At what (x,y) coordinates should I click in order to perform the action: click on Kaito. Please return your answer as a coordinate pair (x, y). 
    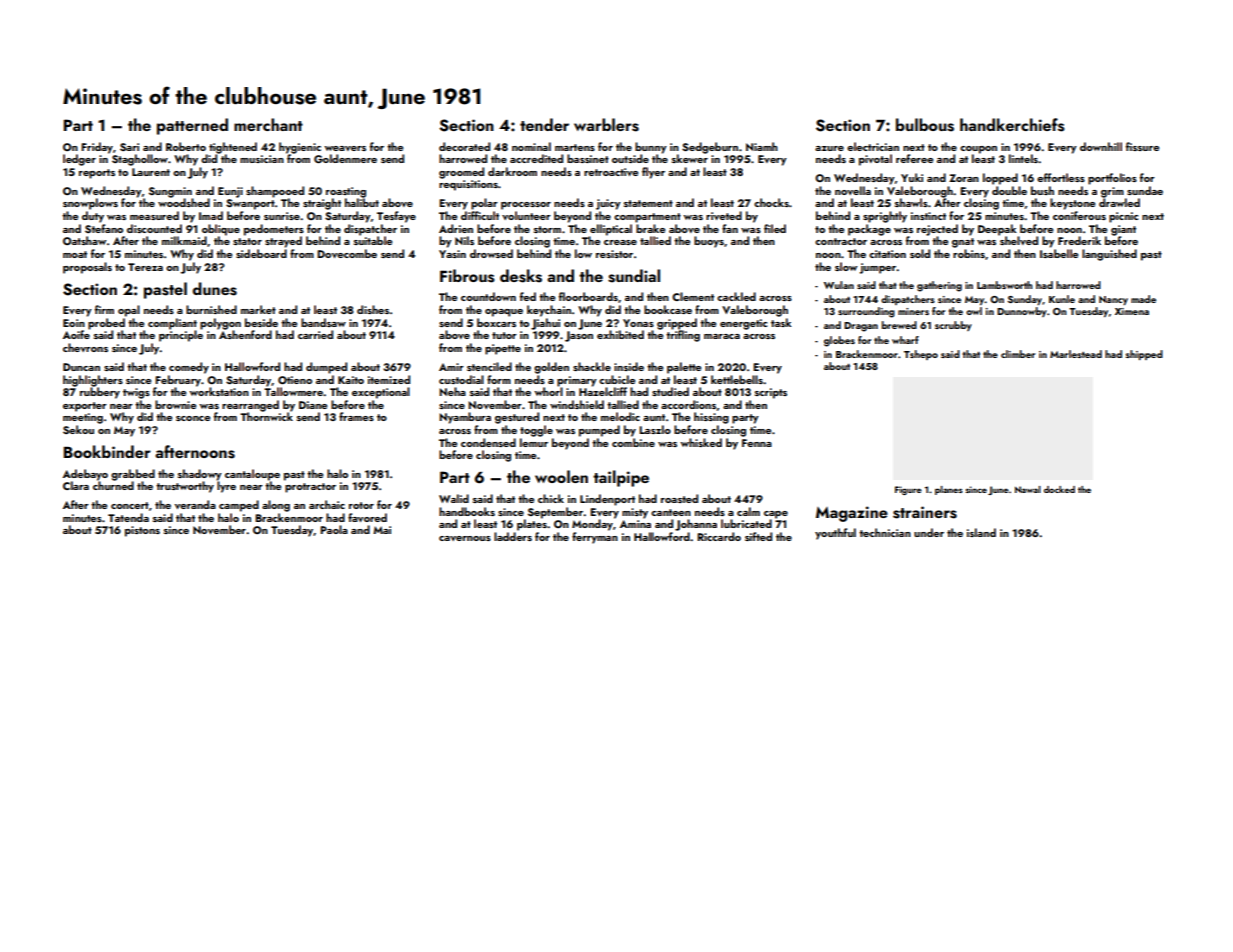
    Looking at the image, I should click on (351, 380).
